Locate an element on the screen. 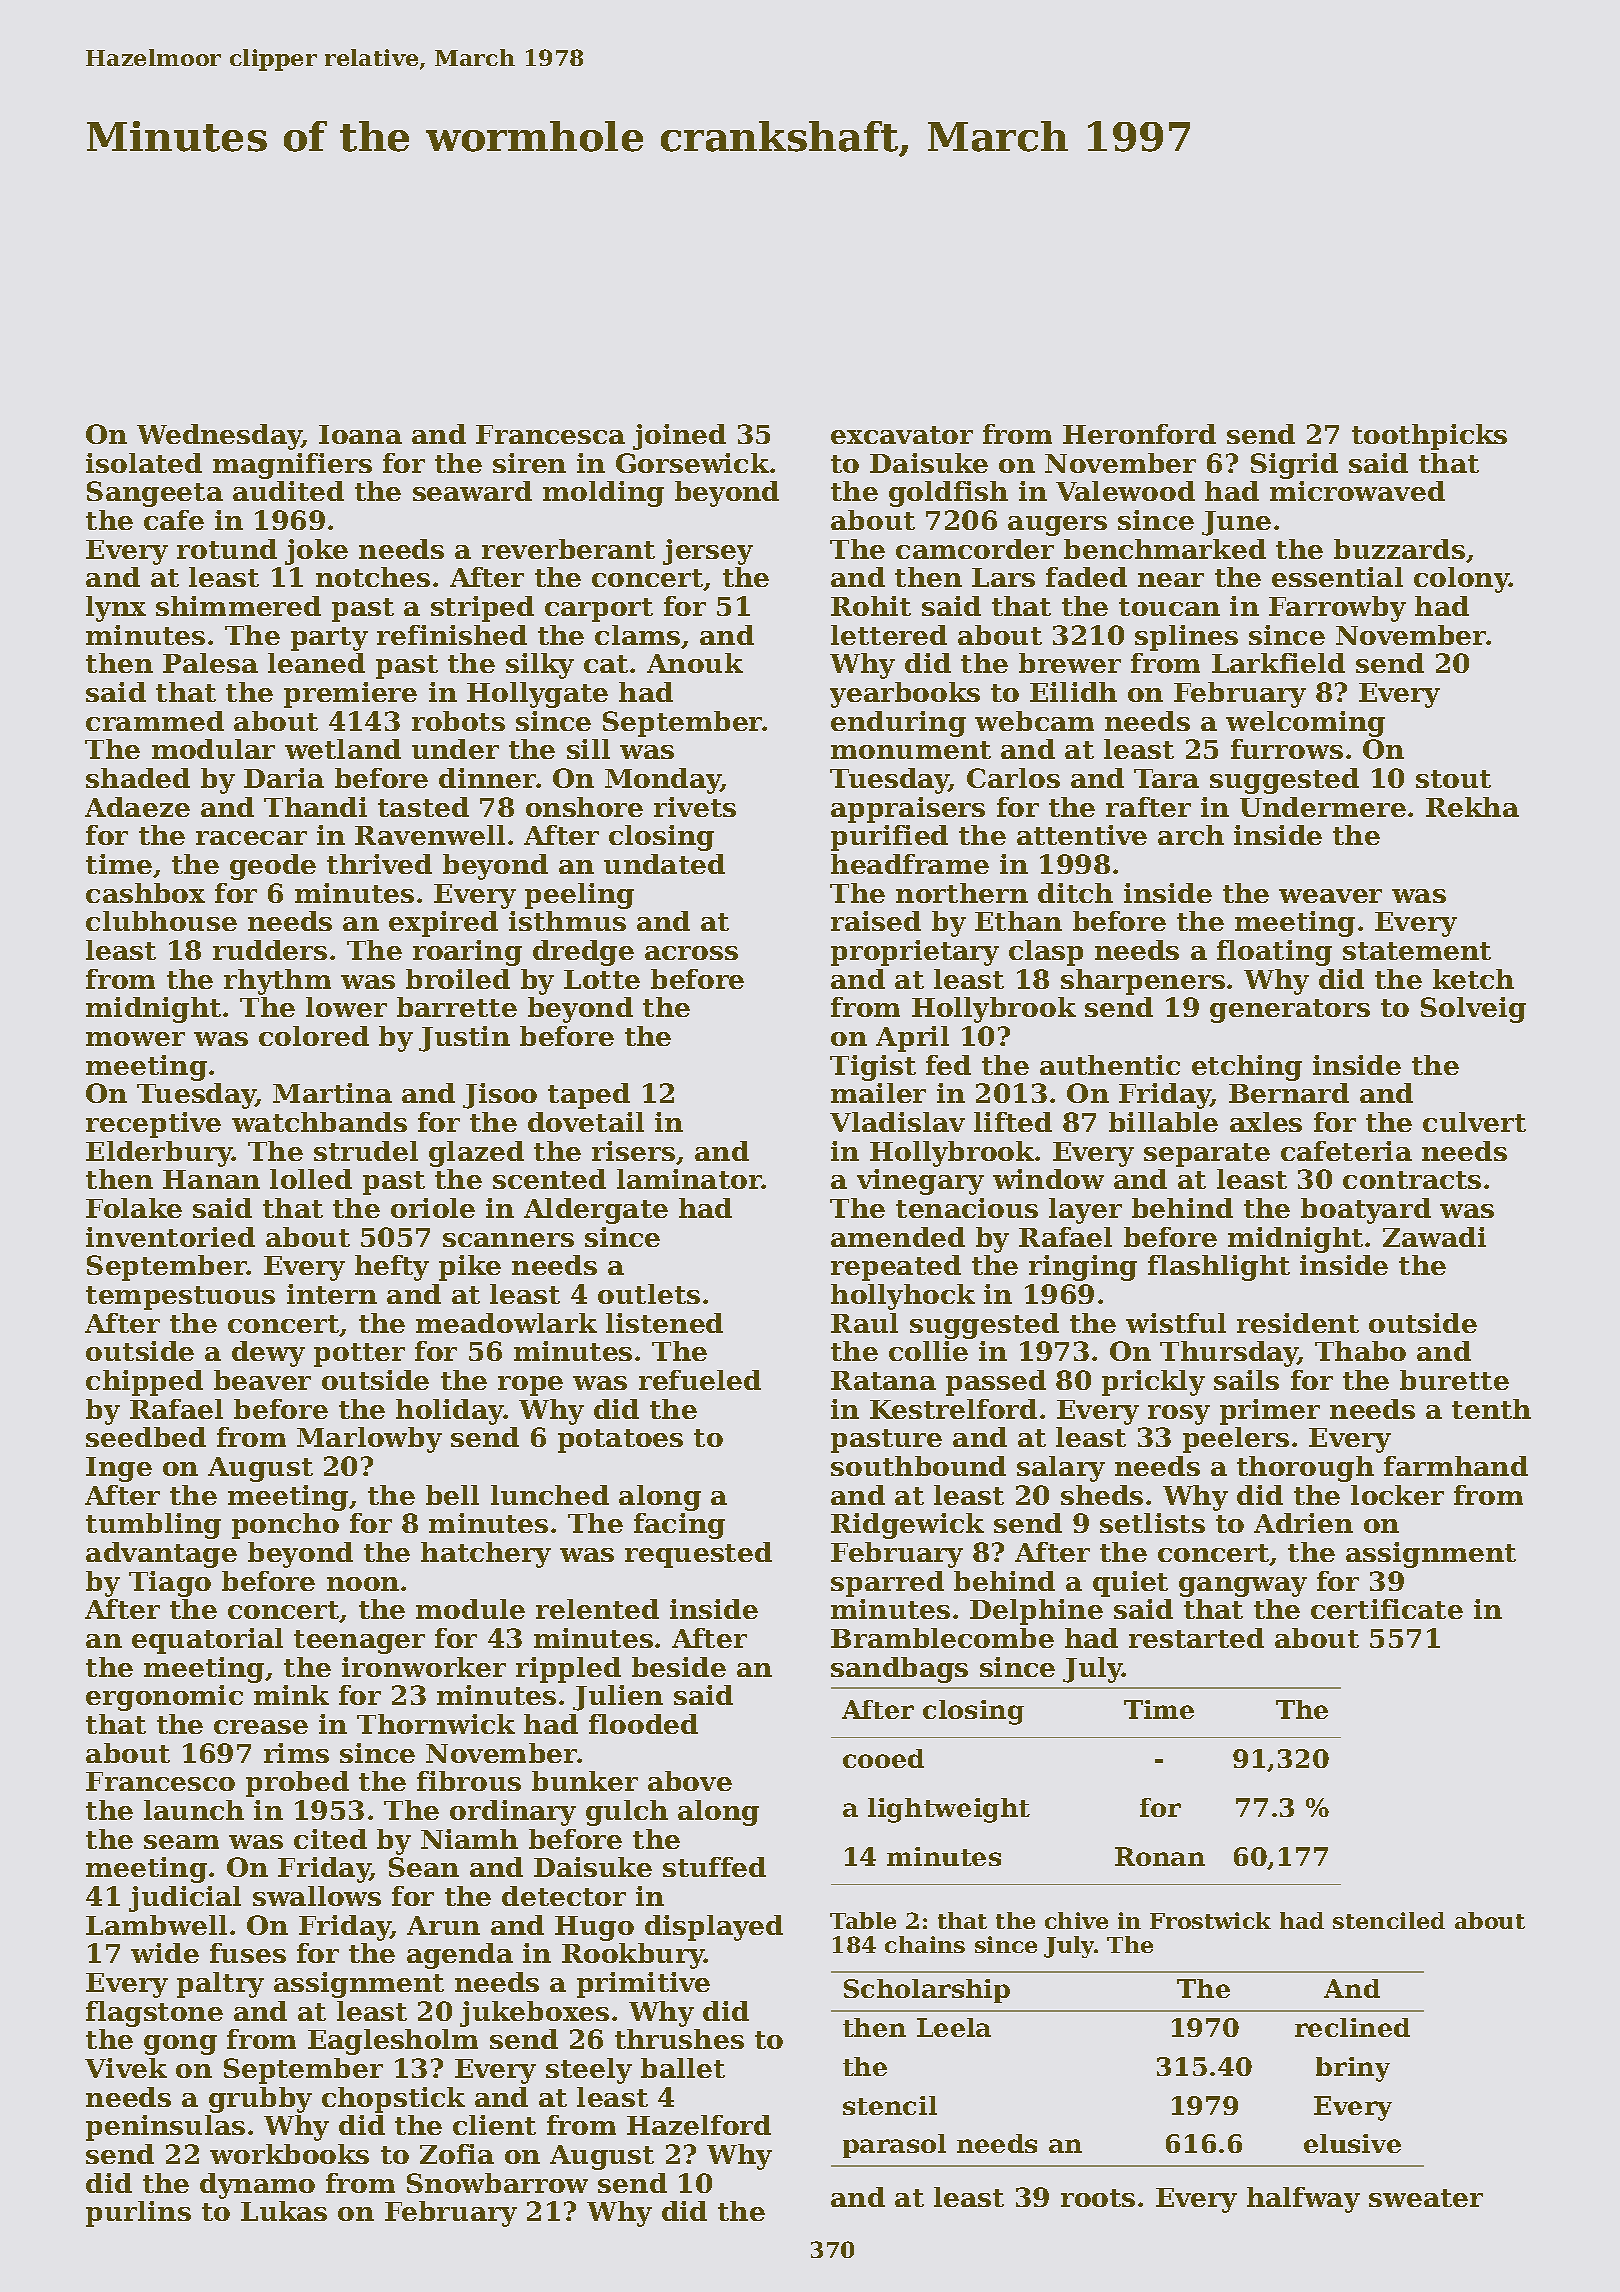 The image size is (1620, 2292). excavator is located at coordinates (902, 435).
